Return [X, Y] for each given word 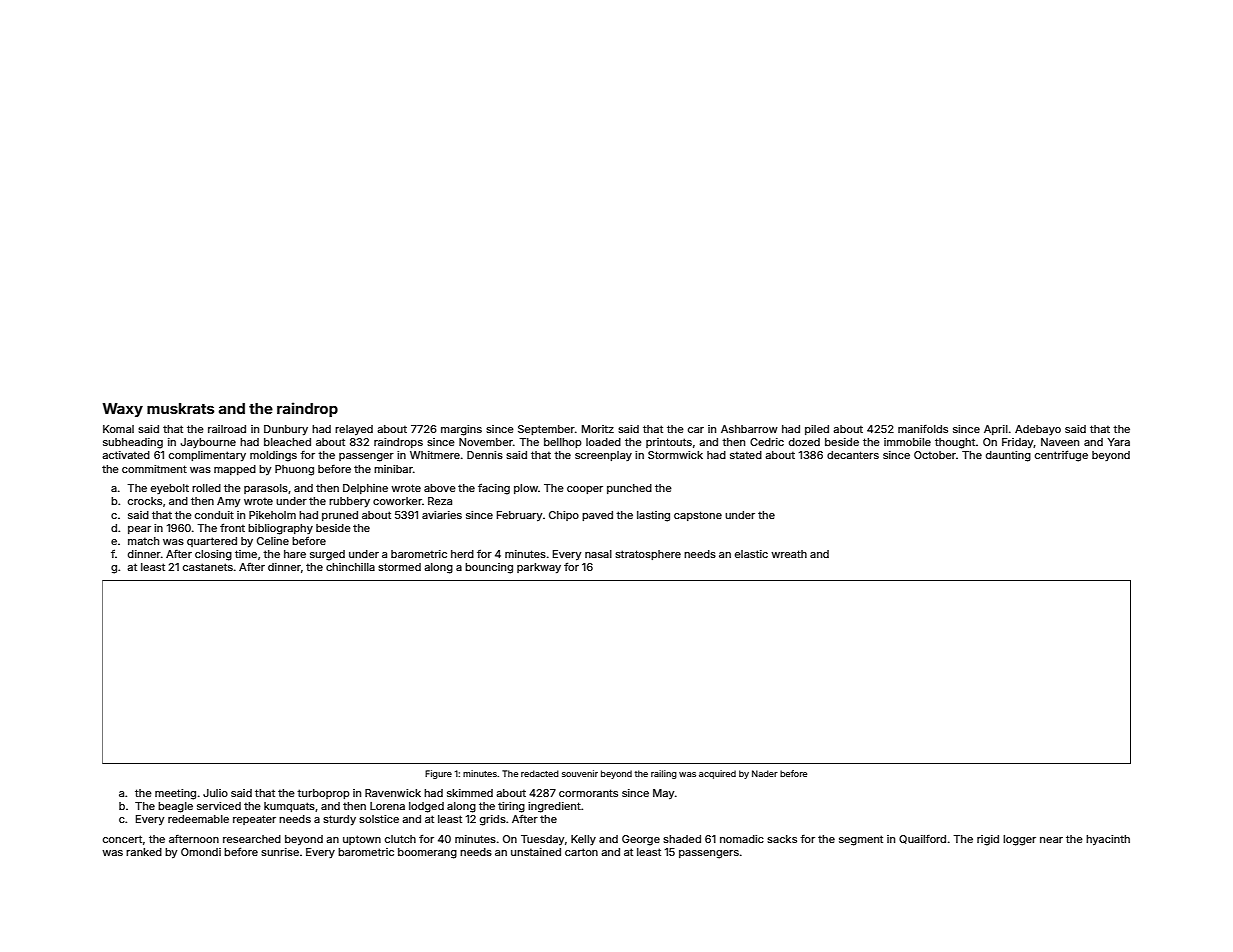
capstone [698, 516]
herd [462, 554]
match [143, 541]
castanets [208, 567]
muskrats [180, 408]
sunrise [280, 852]
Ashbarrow [749, 429]
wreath [789, 554]
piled [817, 430]
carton [581, 852]
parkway [539, 568]
